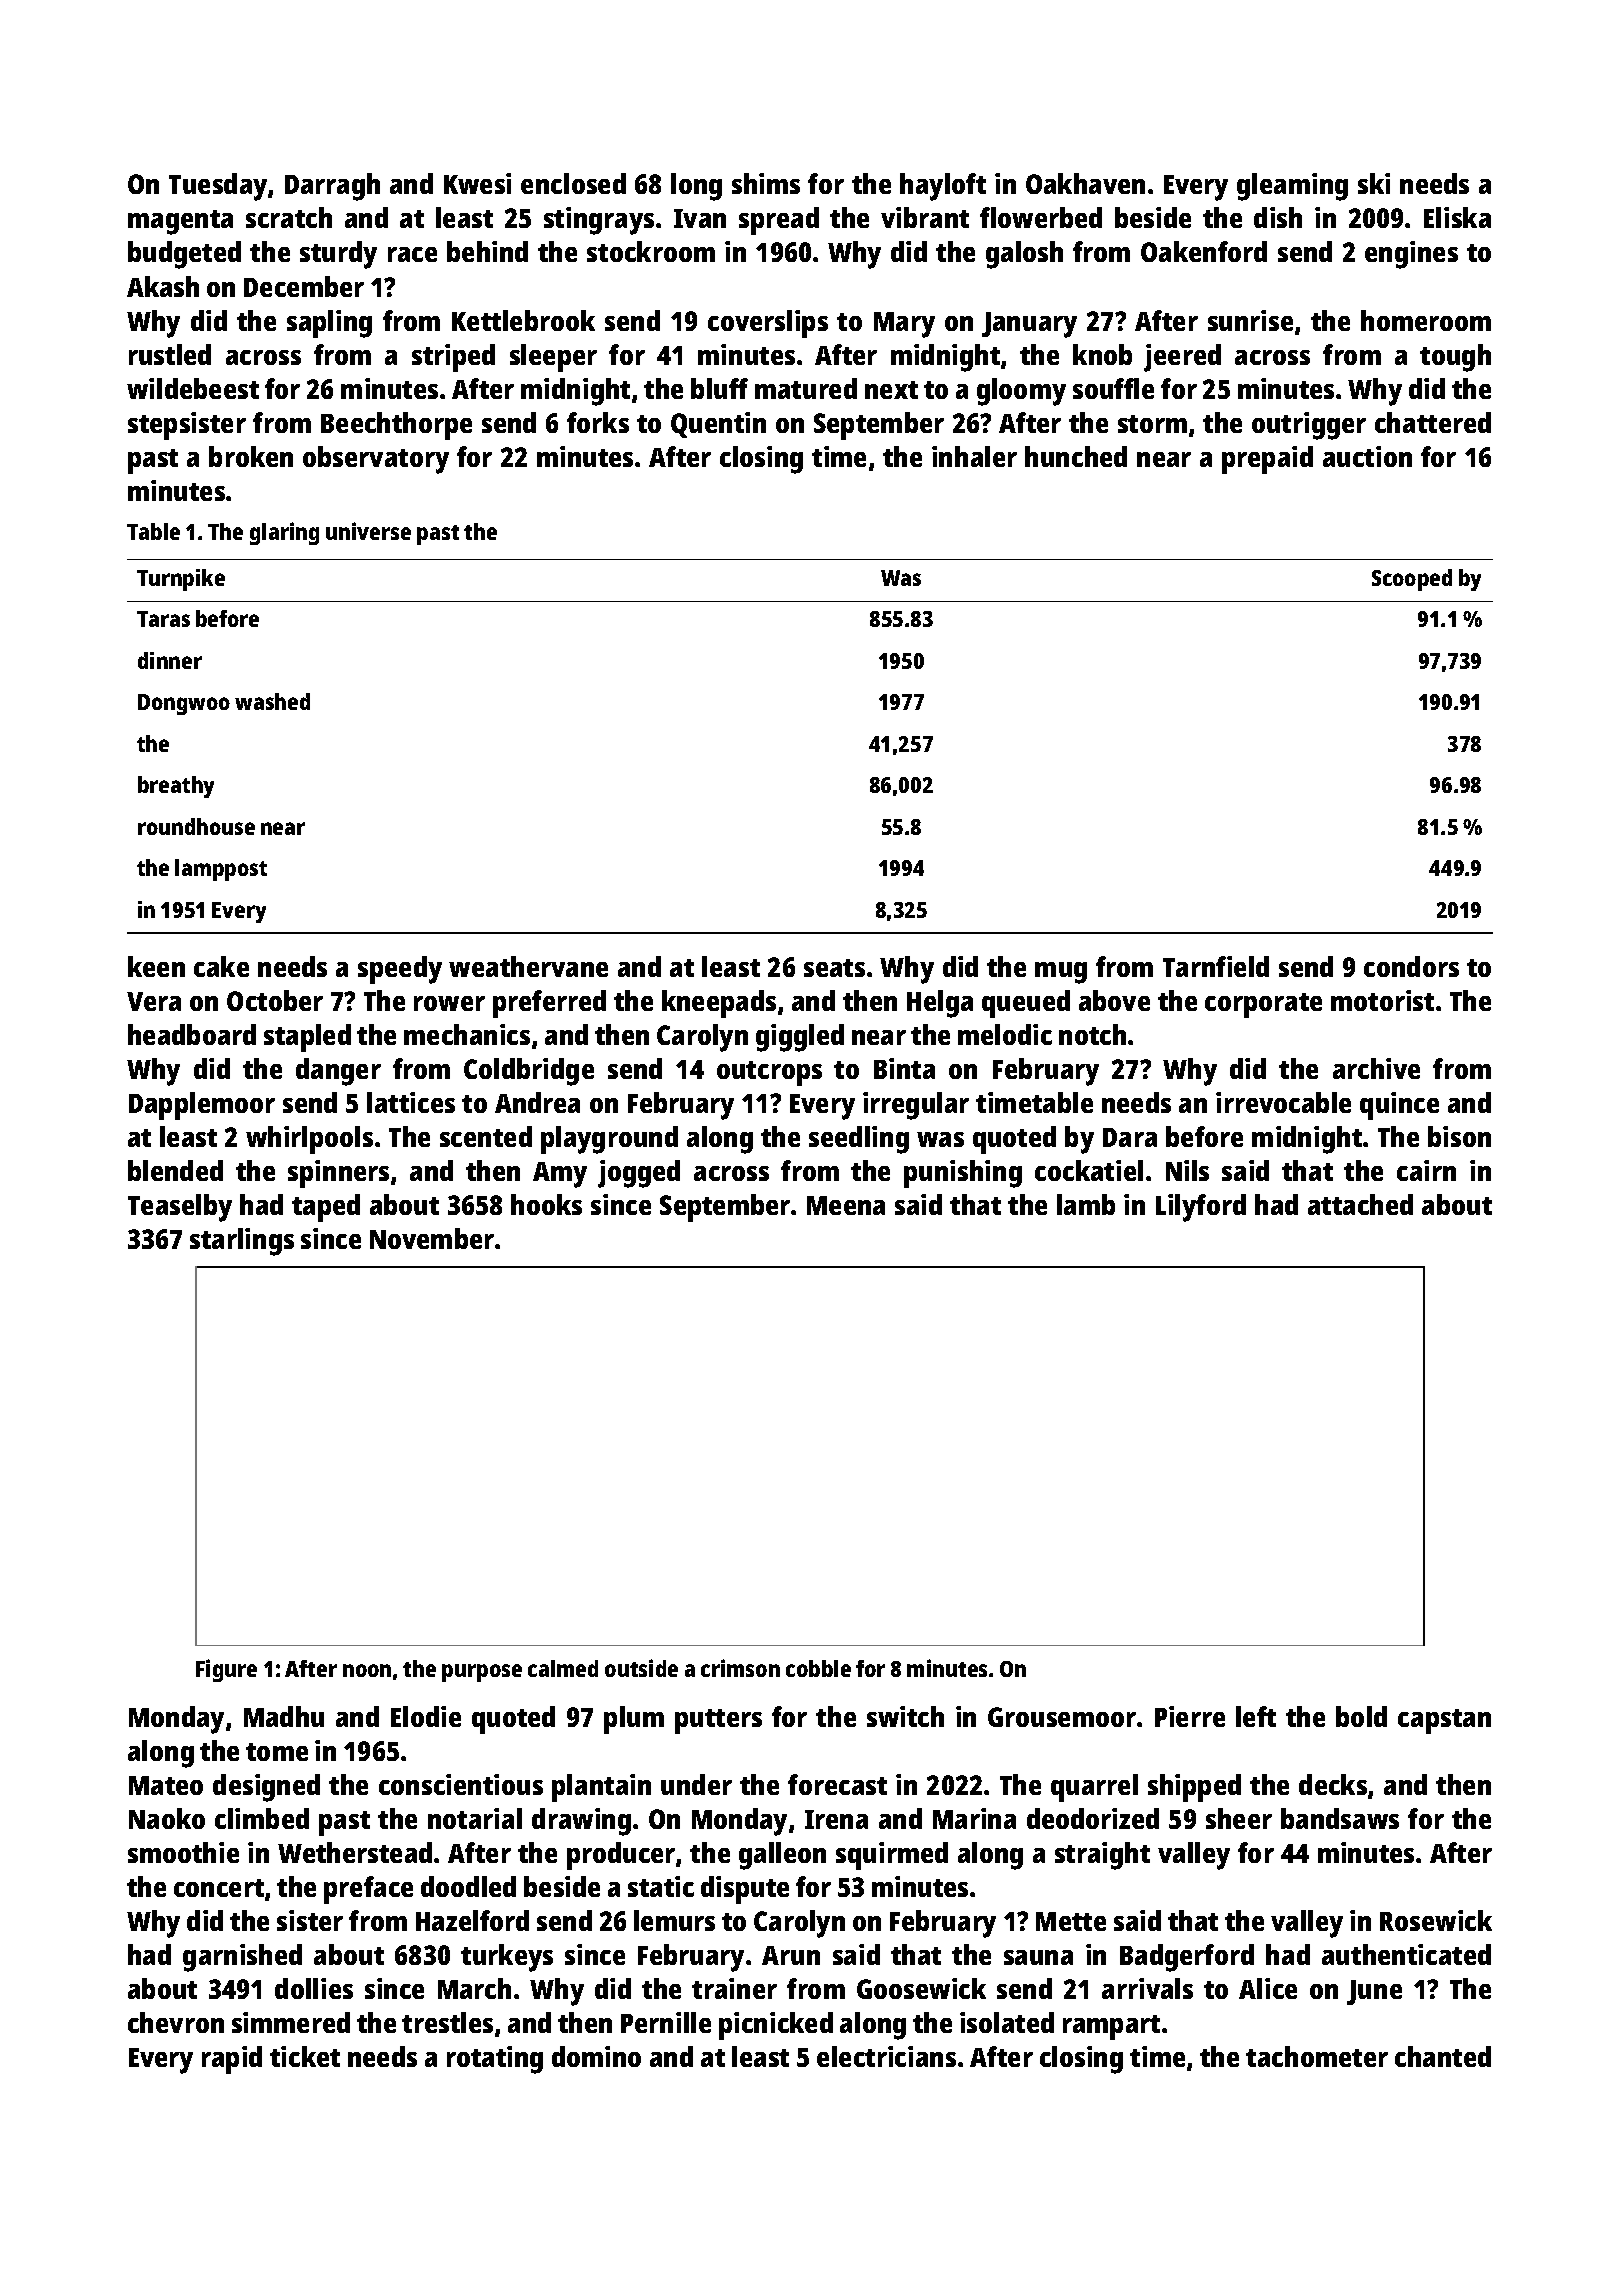  What do you see at coordinates (1457, 217) in the screenshot?
I see `Eliska` at bounding box center [1457, 217].
